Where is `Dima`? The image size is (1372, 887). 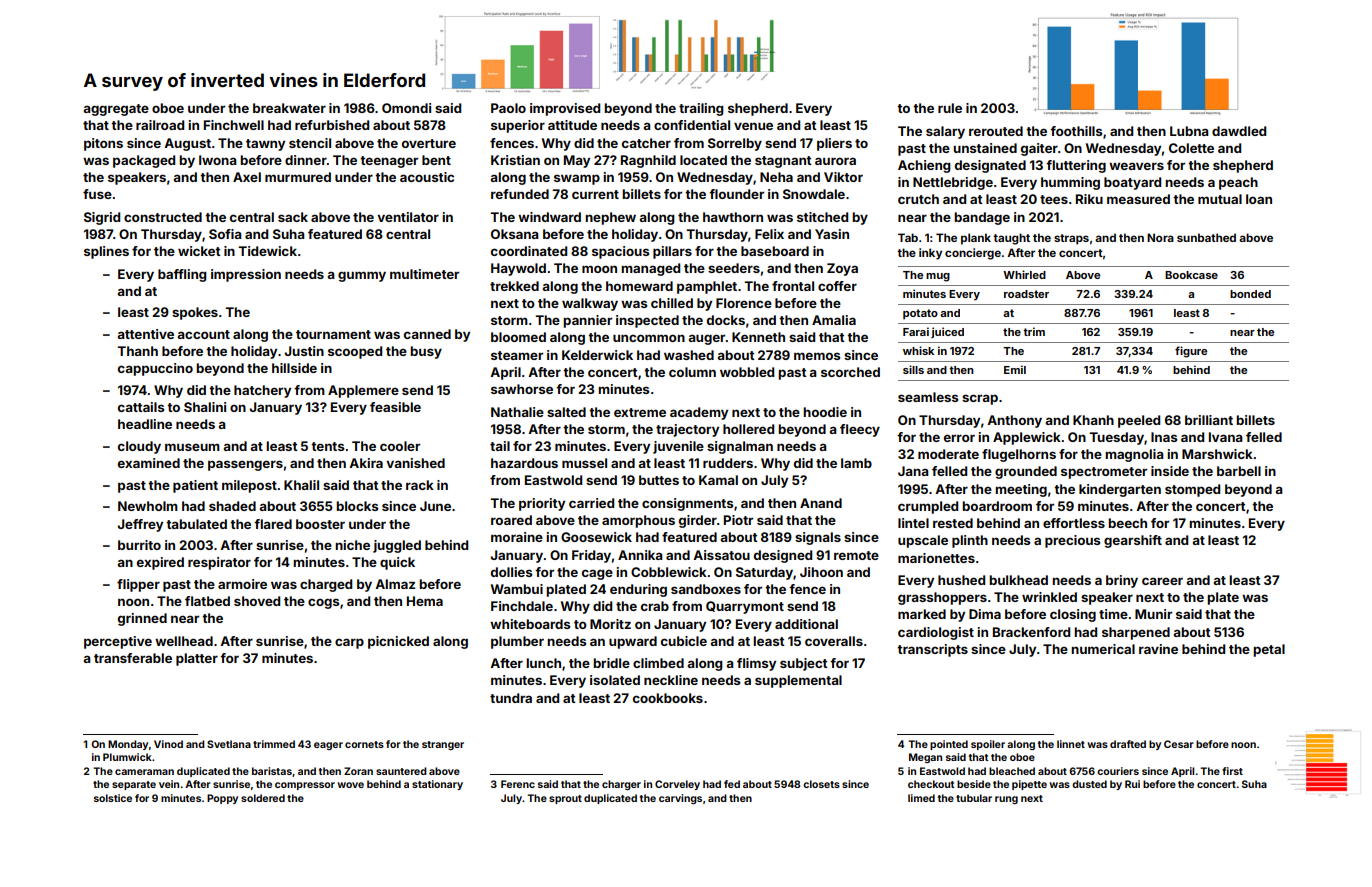
Dima is located at coordinates (985, 614).
